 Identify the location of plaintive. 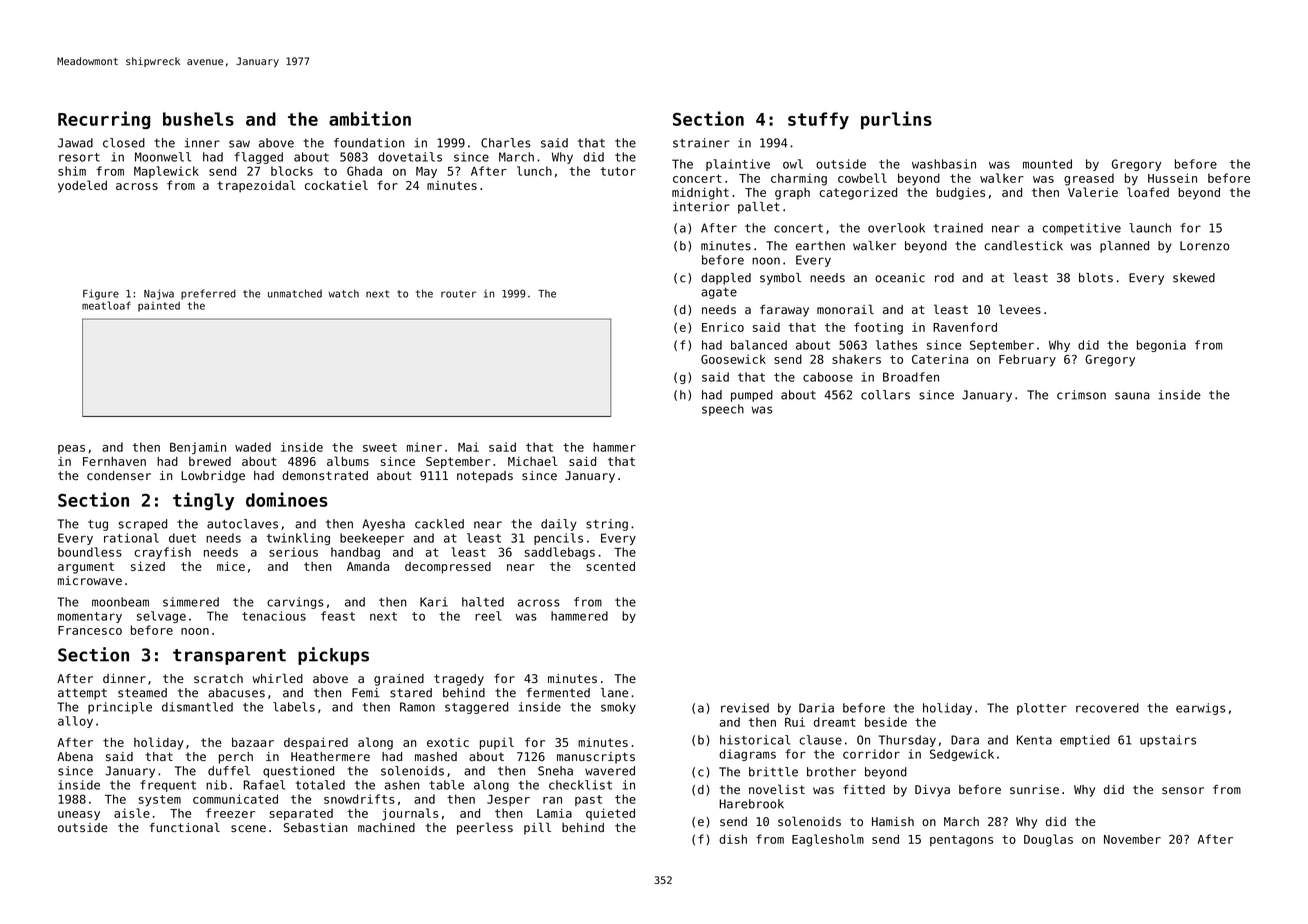
(738, 165).
